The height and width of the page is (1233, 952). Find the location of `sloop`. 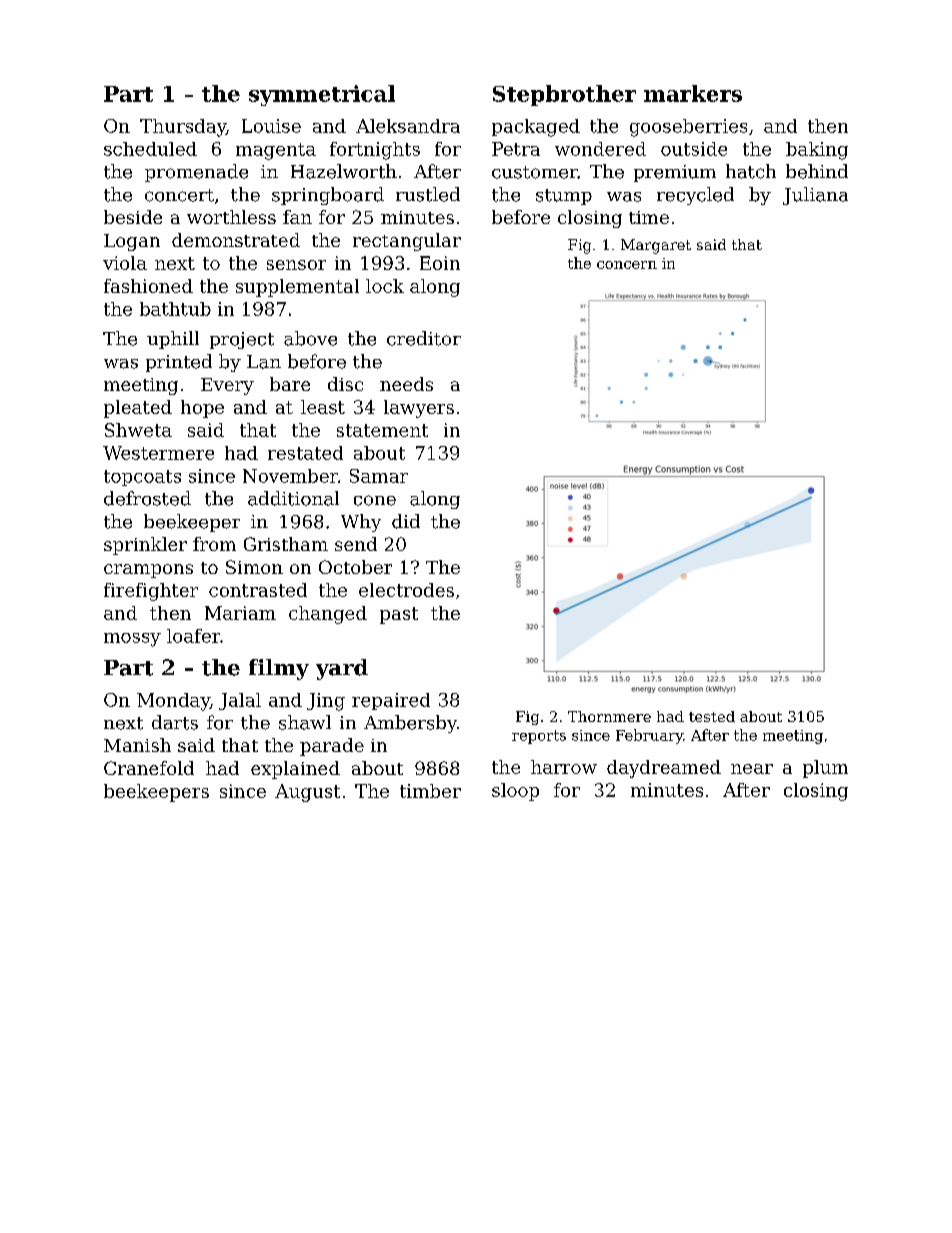

sloop is located at coordinates (515, 792).
